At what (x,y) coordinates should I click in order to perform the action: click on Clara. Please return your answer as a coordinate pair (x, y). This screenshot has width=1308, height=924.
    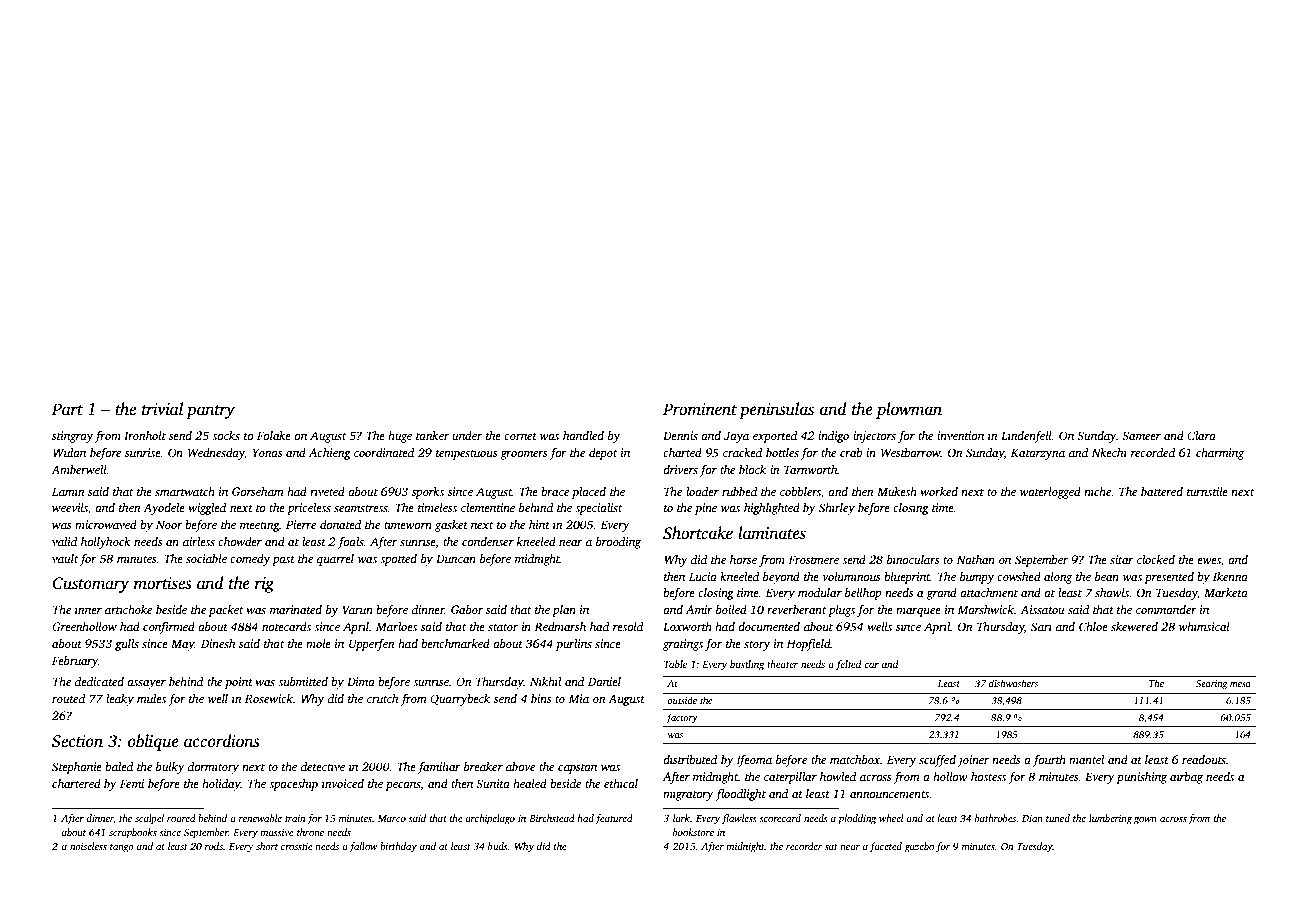
    Looking at the image, I should click on (1201, 435).
